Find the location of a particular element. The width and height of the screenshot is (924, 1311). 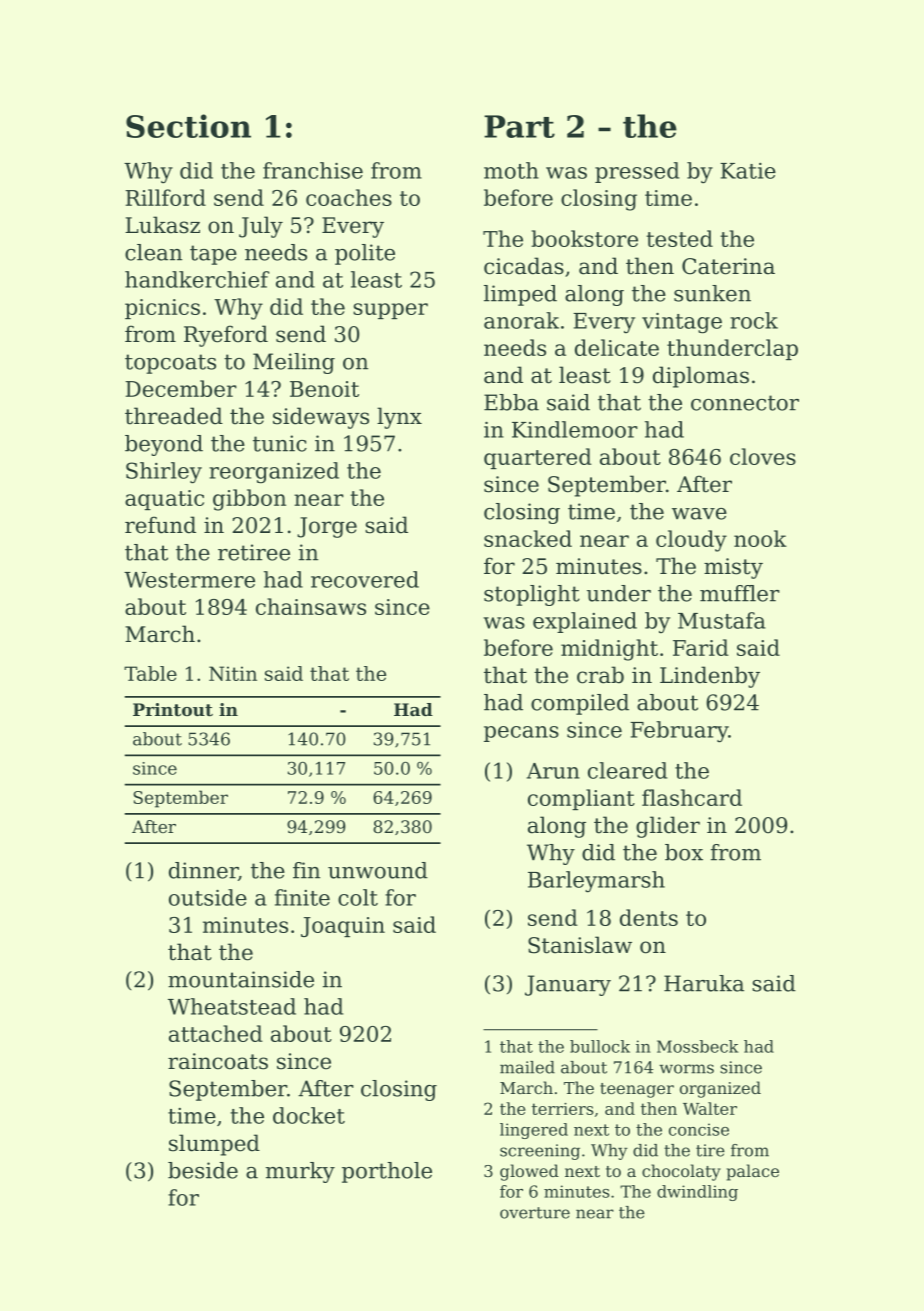

pressed is located at coordinates (637, 172).
